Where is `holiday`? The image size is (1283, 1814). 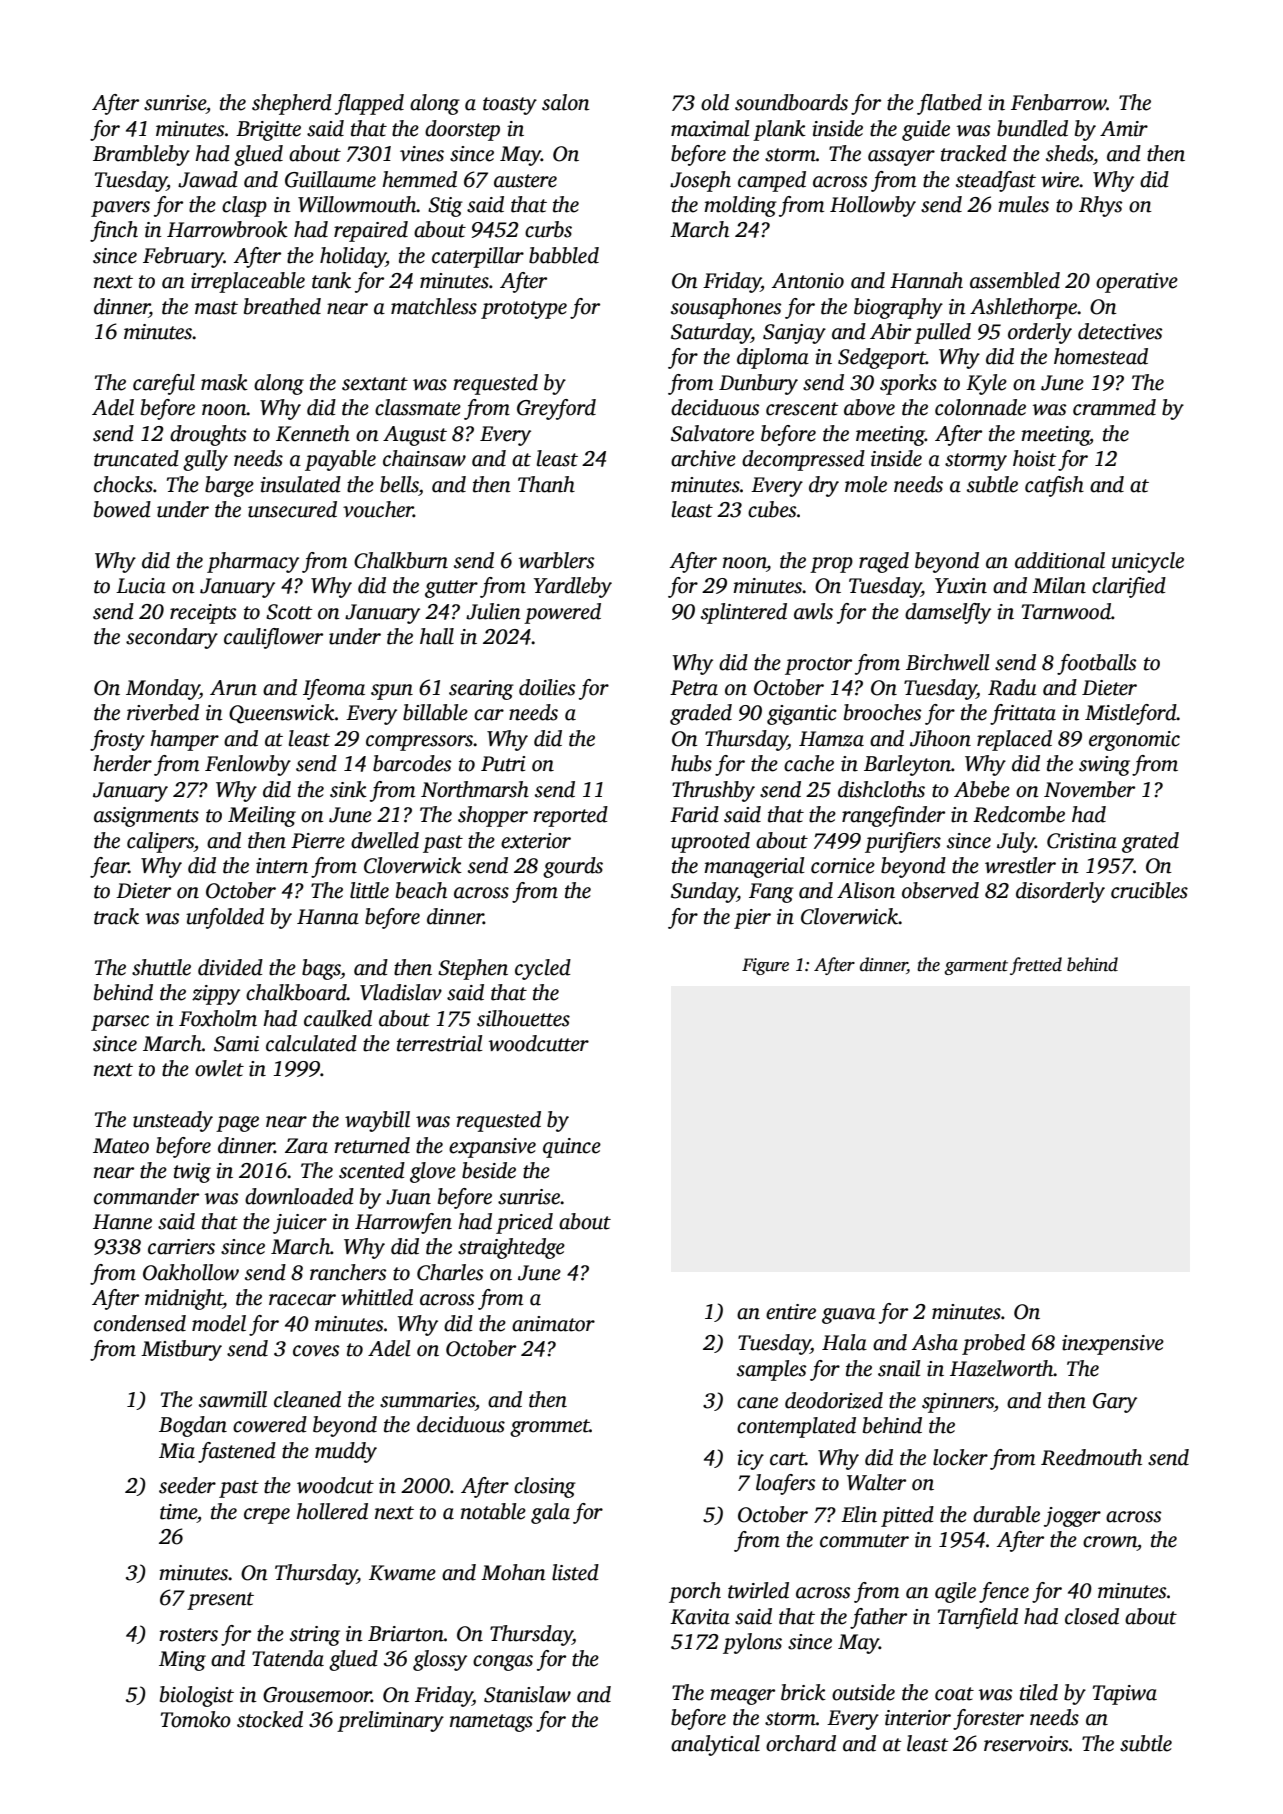 holiday is located at coordinates (353, 257).
